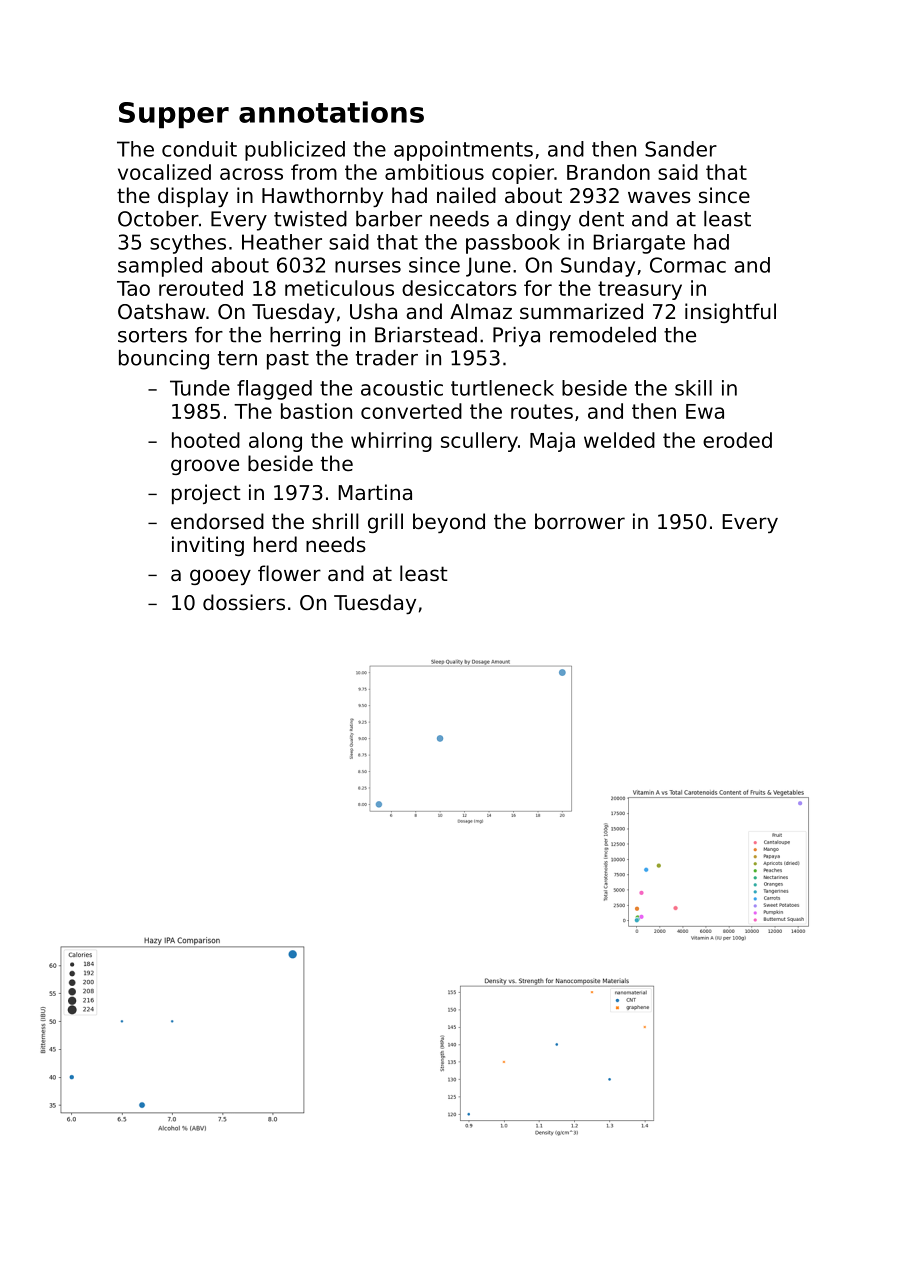 Image resolution: width=899 pixels, height=1275 pixels. Describe the element at coordinates (316, 411) in the image. I see `bastion` at that location.
